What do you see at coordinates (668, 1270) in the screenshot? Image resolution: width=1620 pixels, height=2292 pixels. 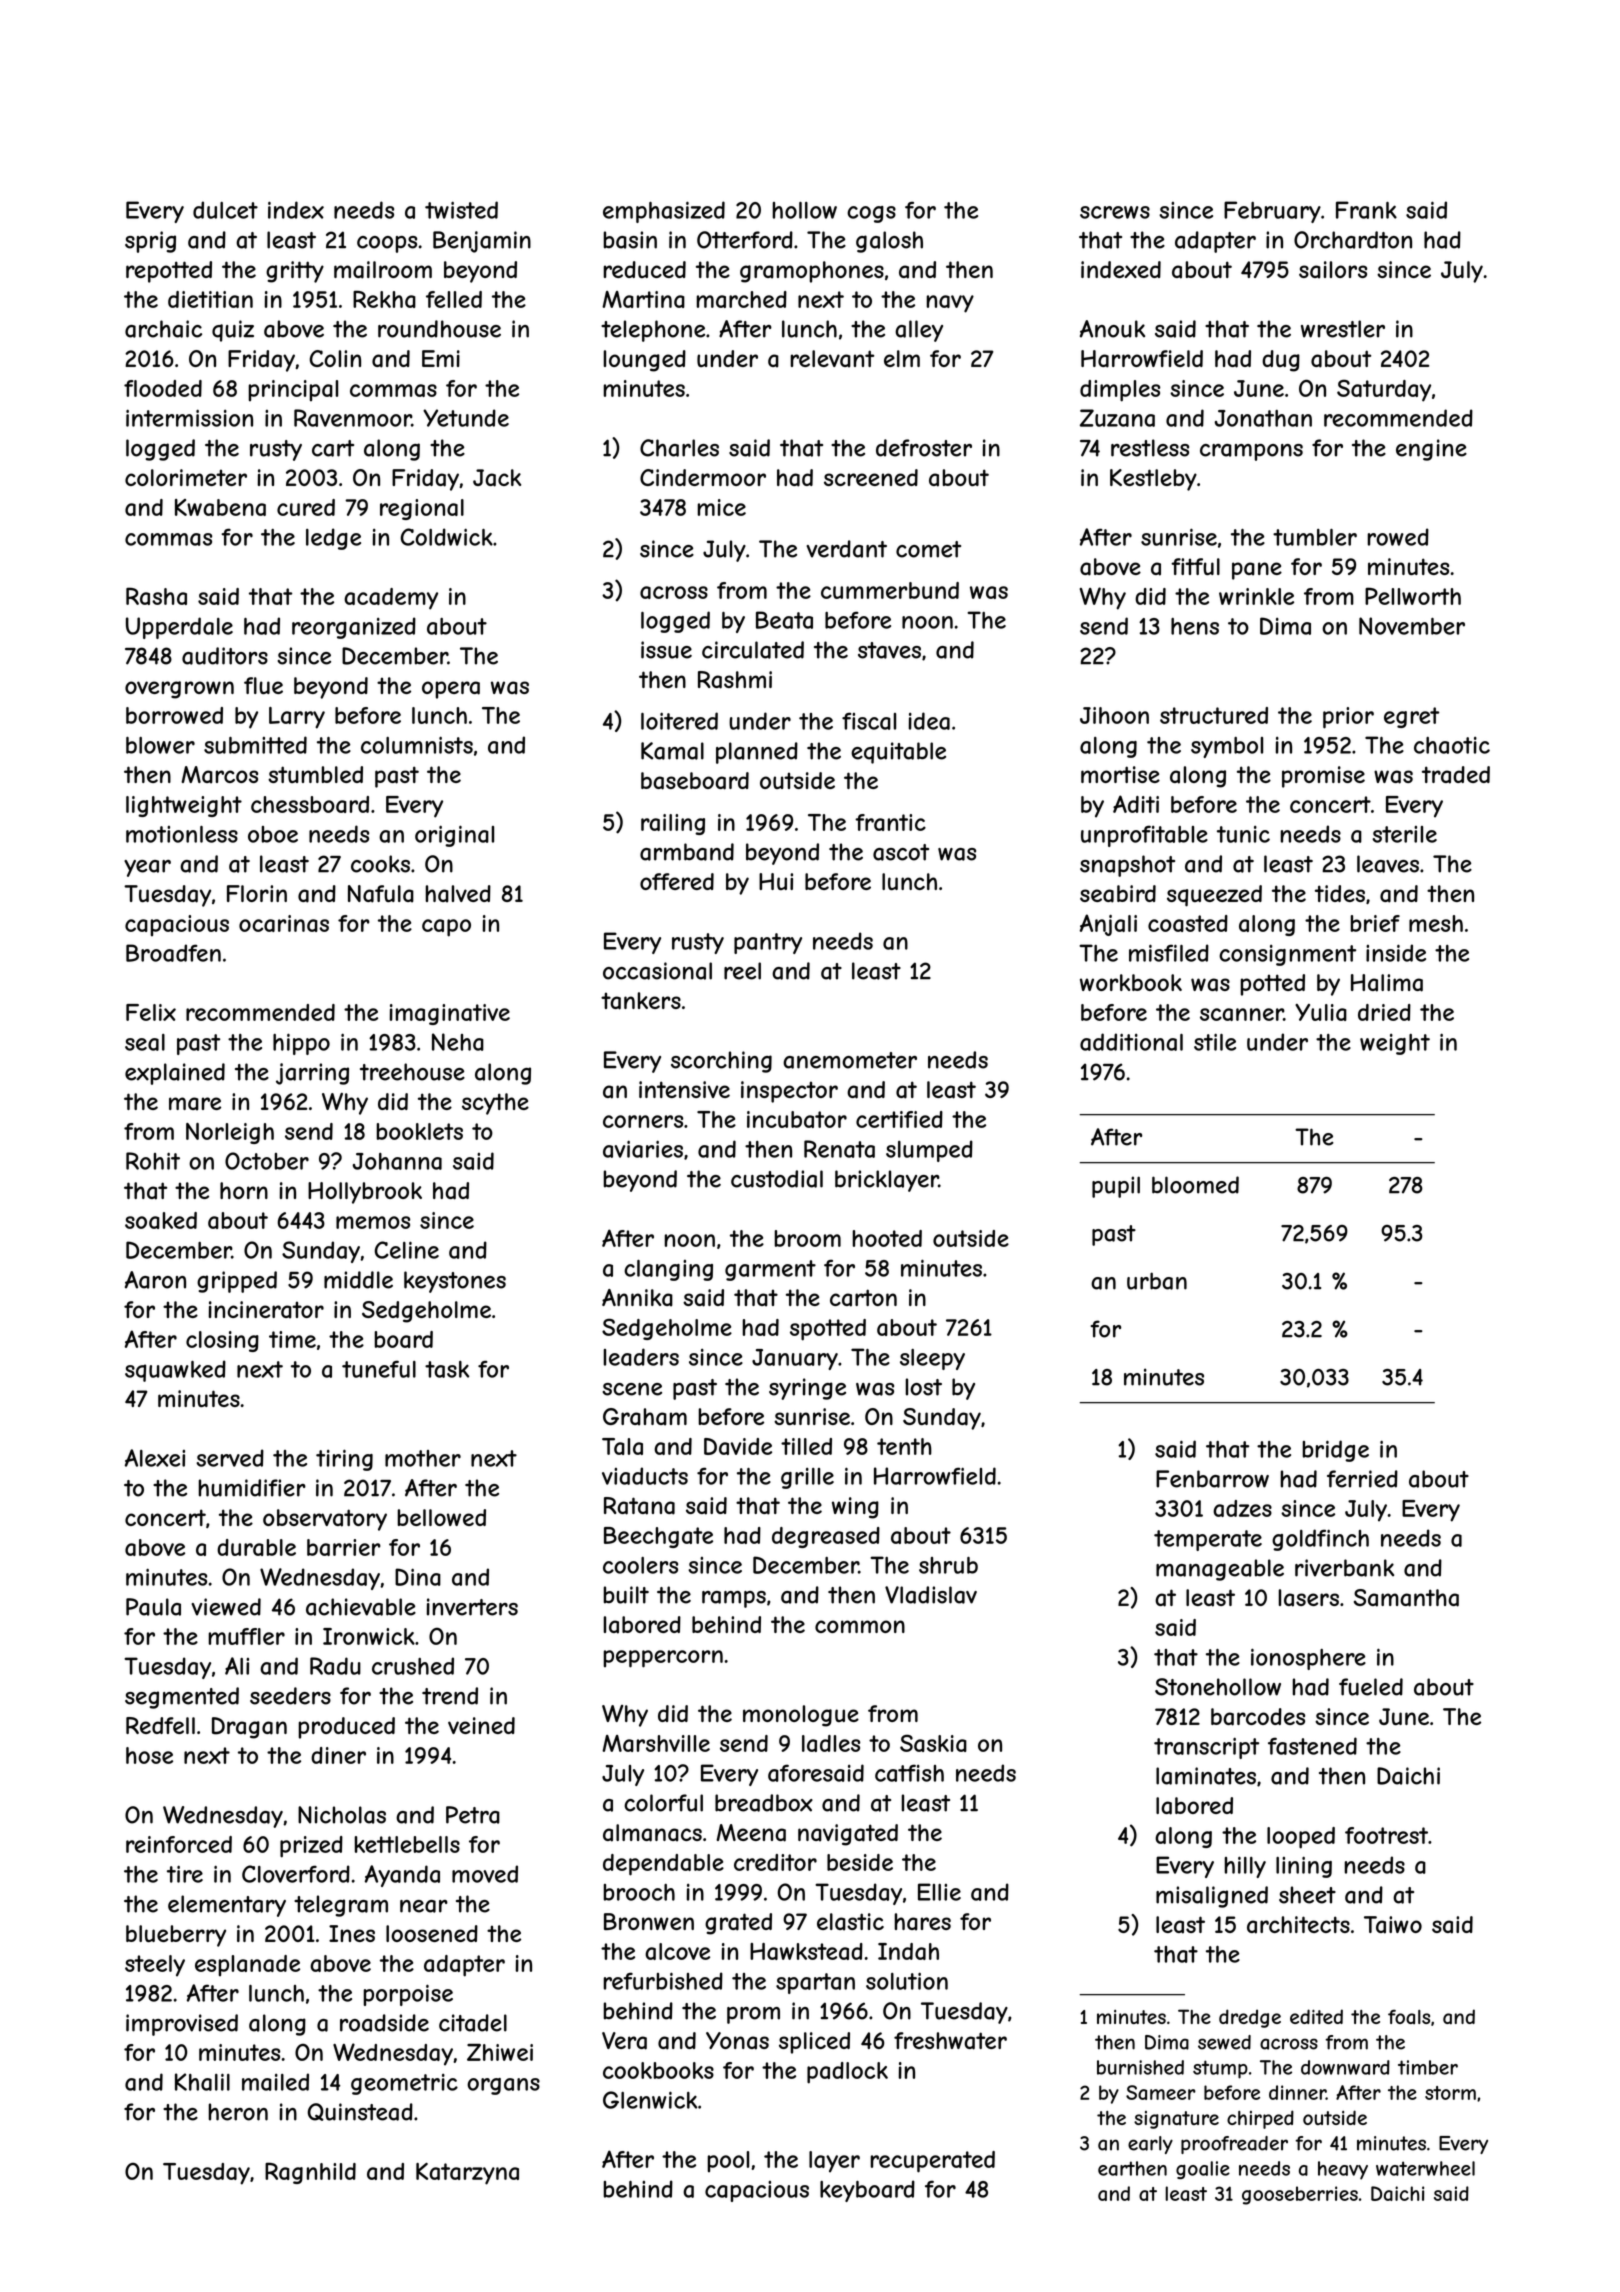 I see `clanging` at bounding box center [668, 1270].
